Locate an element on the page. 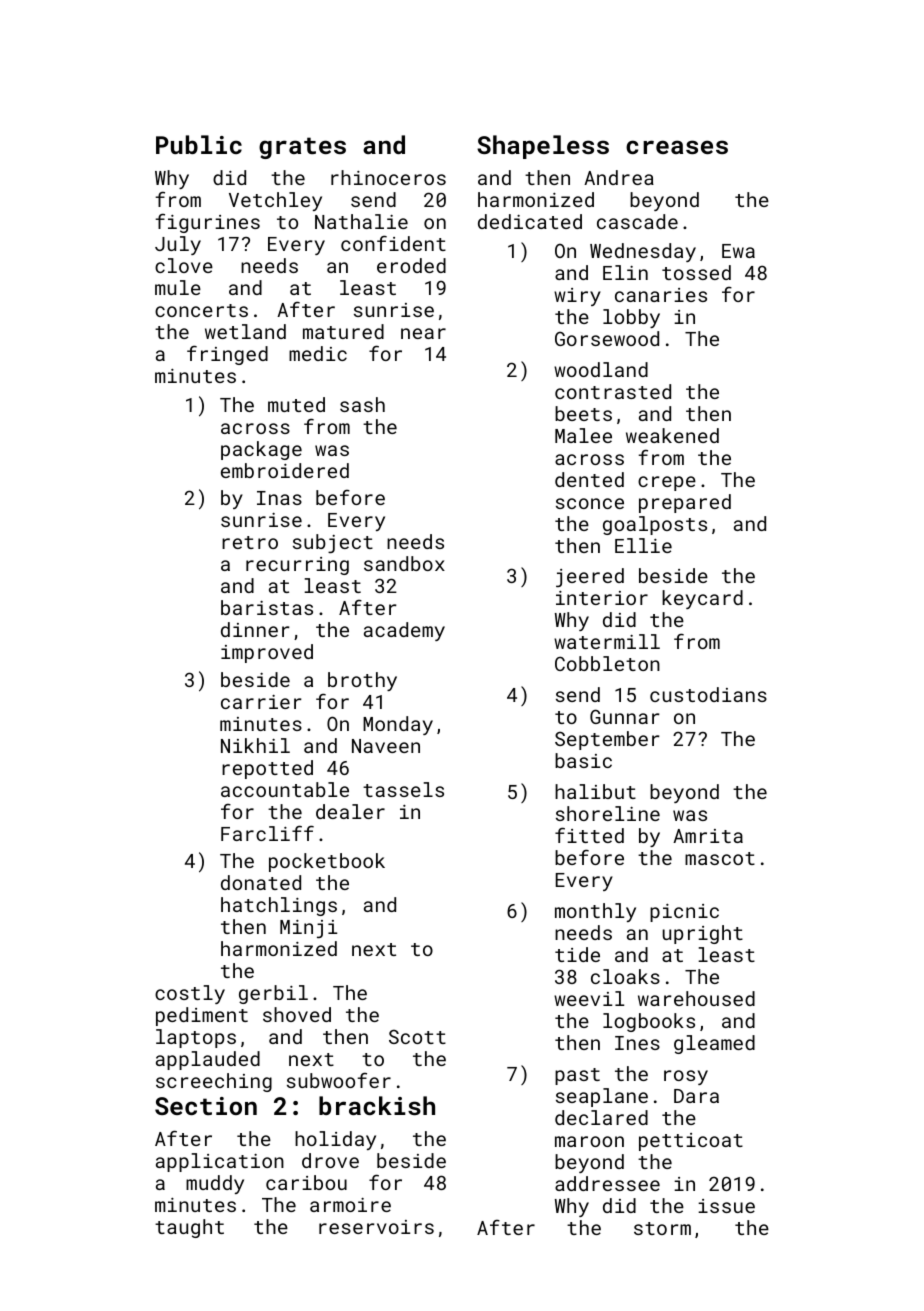  storm is located at coordinates (662, 1228).
